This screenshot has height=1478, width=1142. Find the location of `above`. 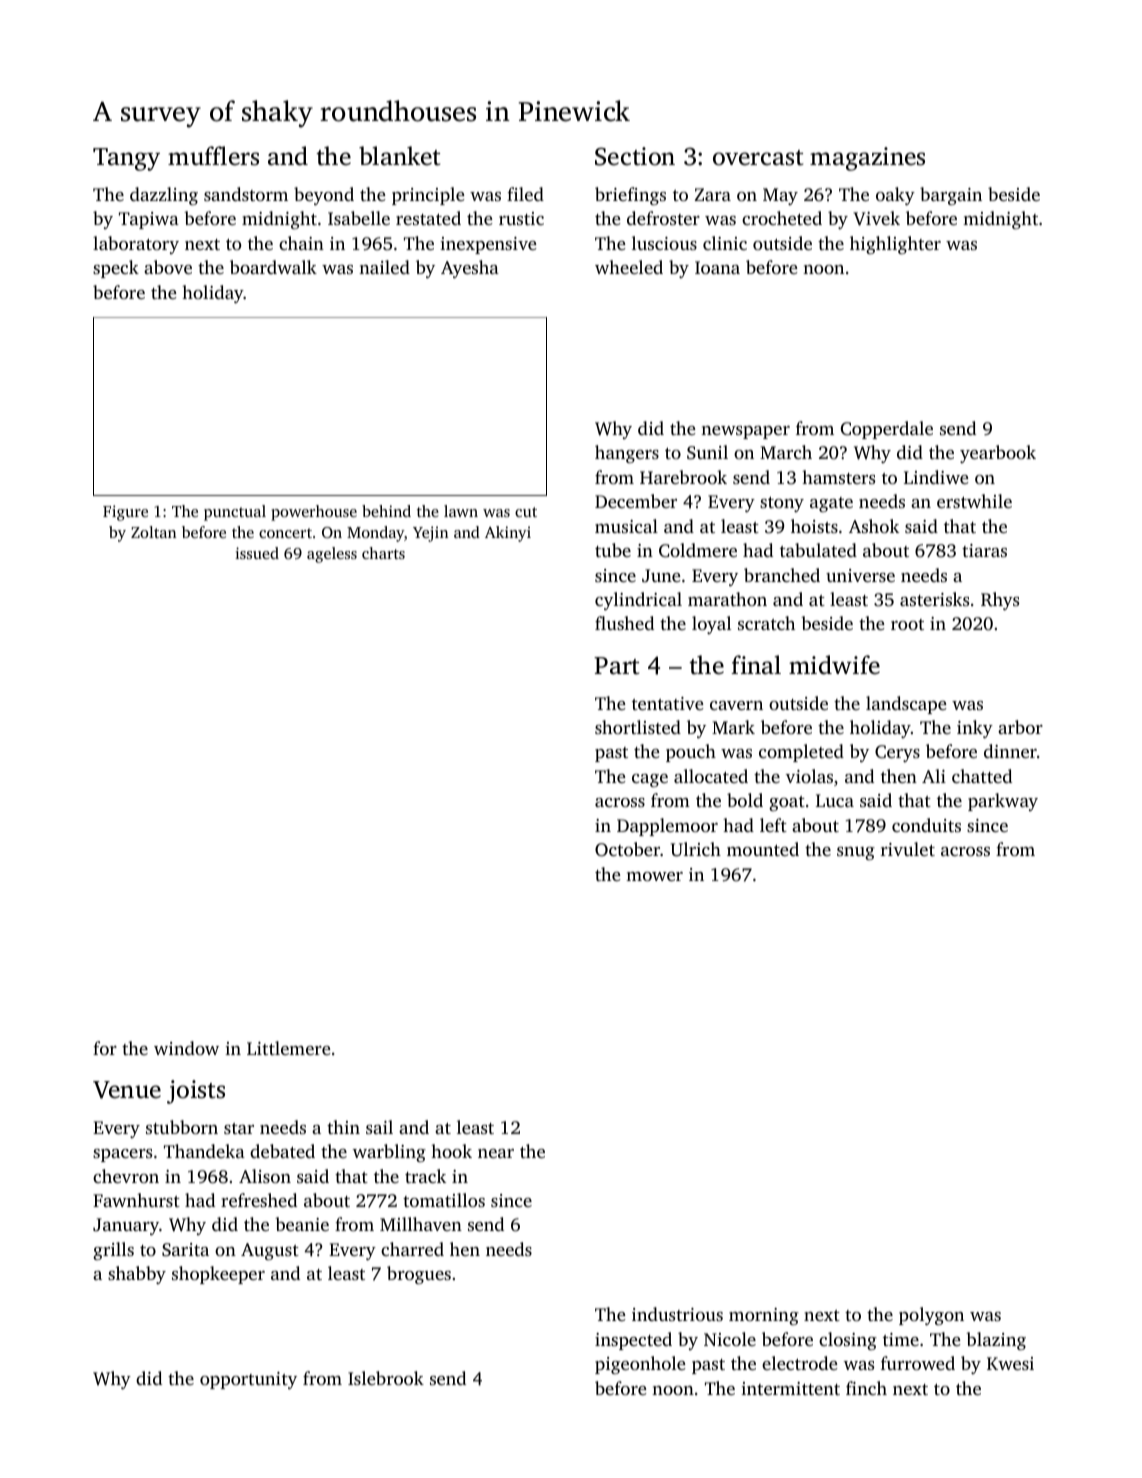

above is located at coordinates (168, 267).
